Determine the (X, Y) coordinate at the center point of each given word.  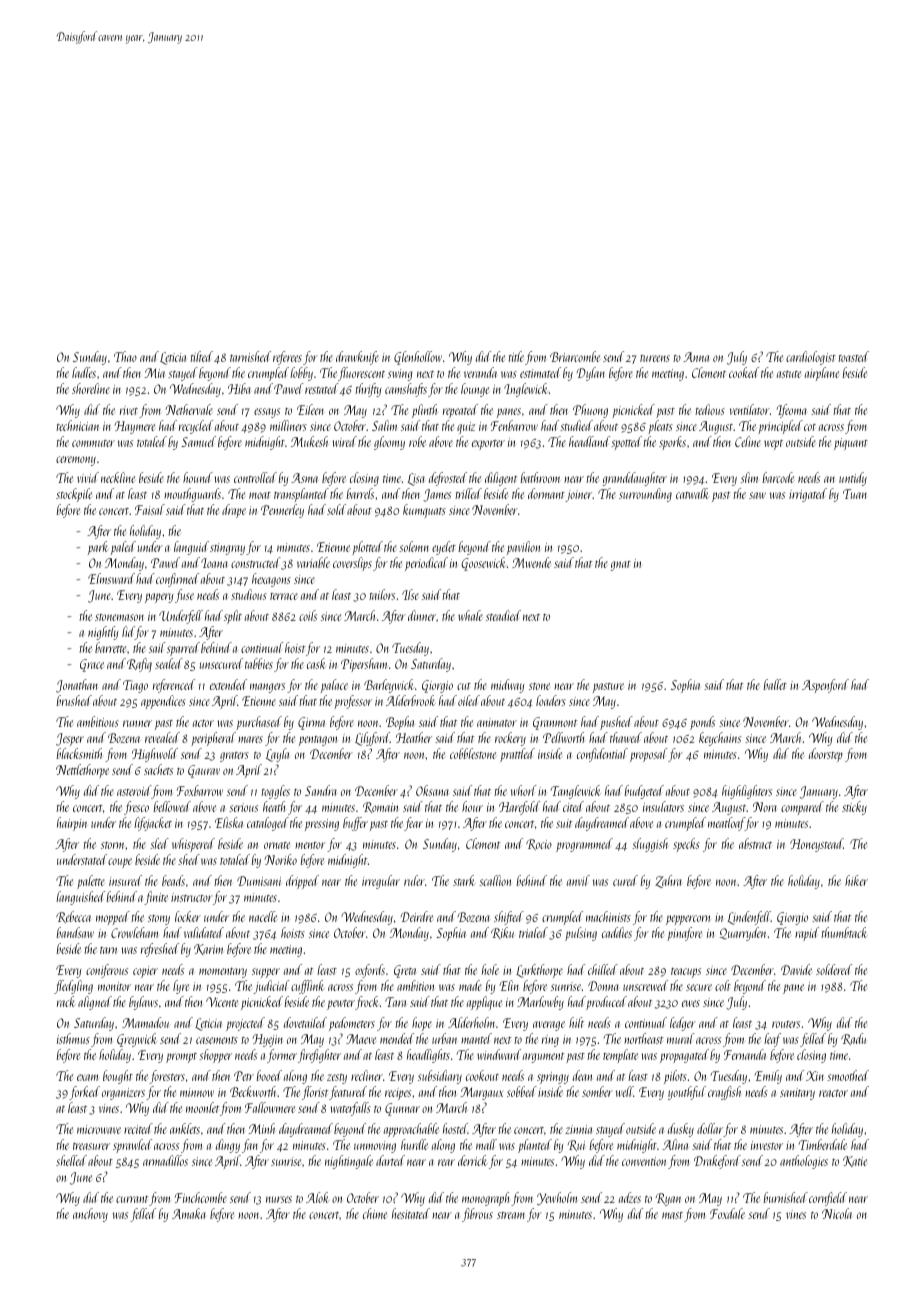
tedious (710, 409)
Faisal (150, 509)
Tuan (855, 494)
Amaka (189, 1213)
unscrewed (645, 985)
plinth (424, 411)
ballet (775, 684)
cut (464, 686)
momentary (223, 973)
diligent (501, 479)
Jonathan (77, 686)
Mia (155, 373)
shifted (509, 918)
